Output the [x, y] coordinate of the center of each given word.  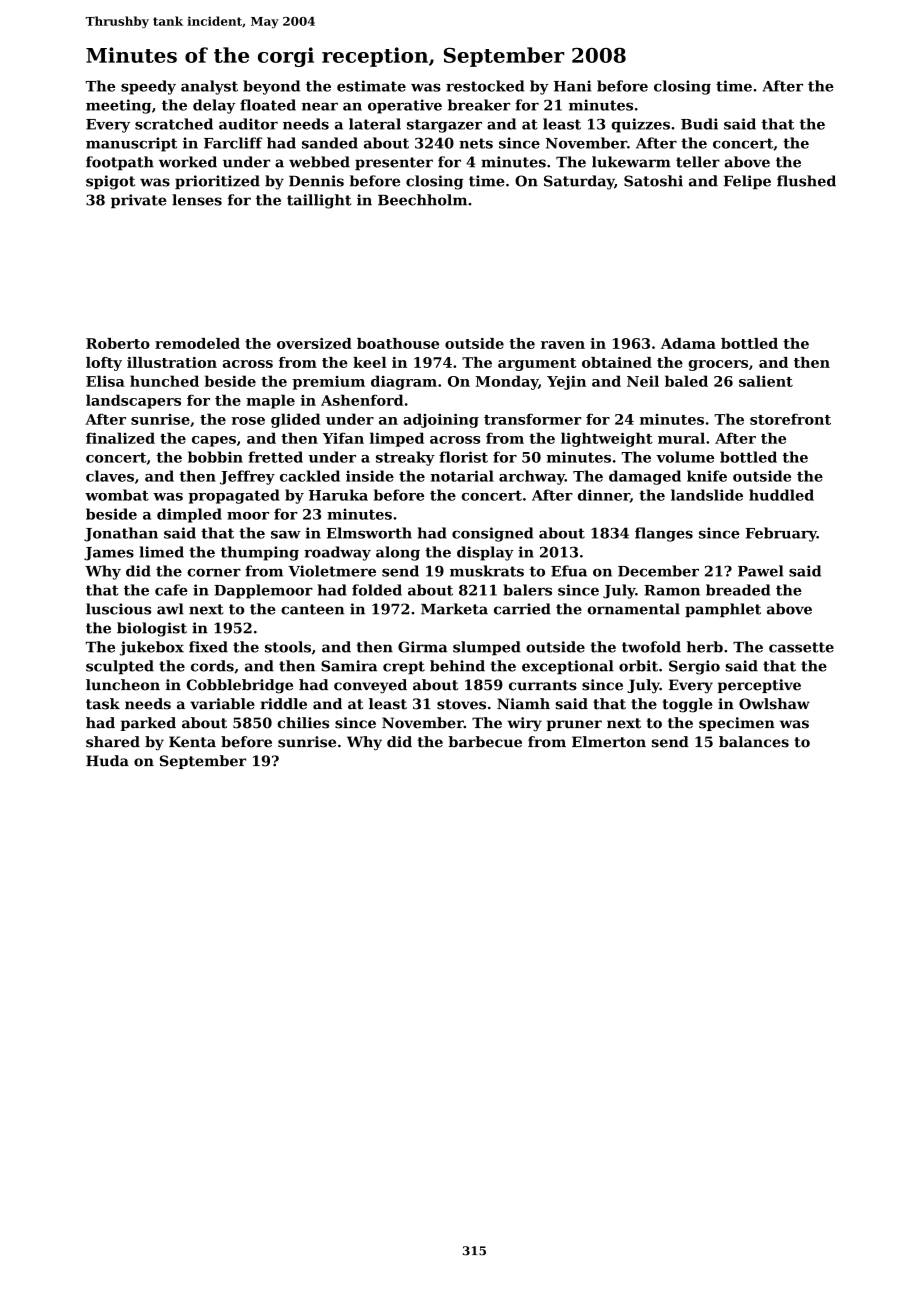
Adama [688, 343]
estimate [371, 86]
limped [397, 439]
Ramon [672, 590]
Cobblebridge [240, 686]
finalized [120, 438]
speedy [148, 87]
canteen [312, 609]
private [139, 201]
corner [214, 572]
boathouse [398, 343]
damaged [645, 477]
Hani [572, 86]
